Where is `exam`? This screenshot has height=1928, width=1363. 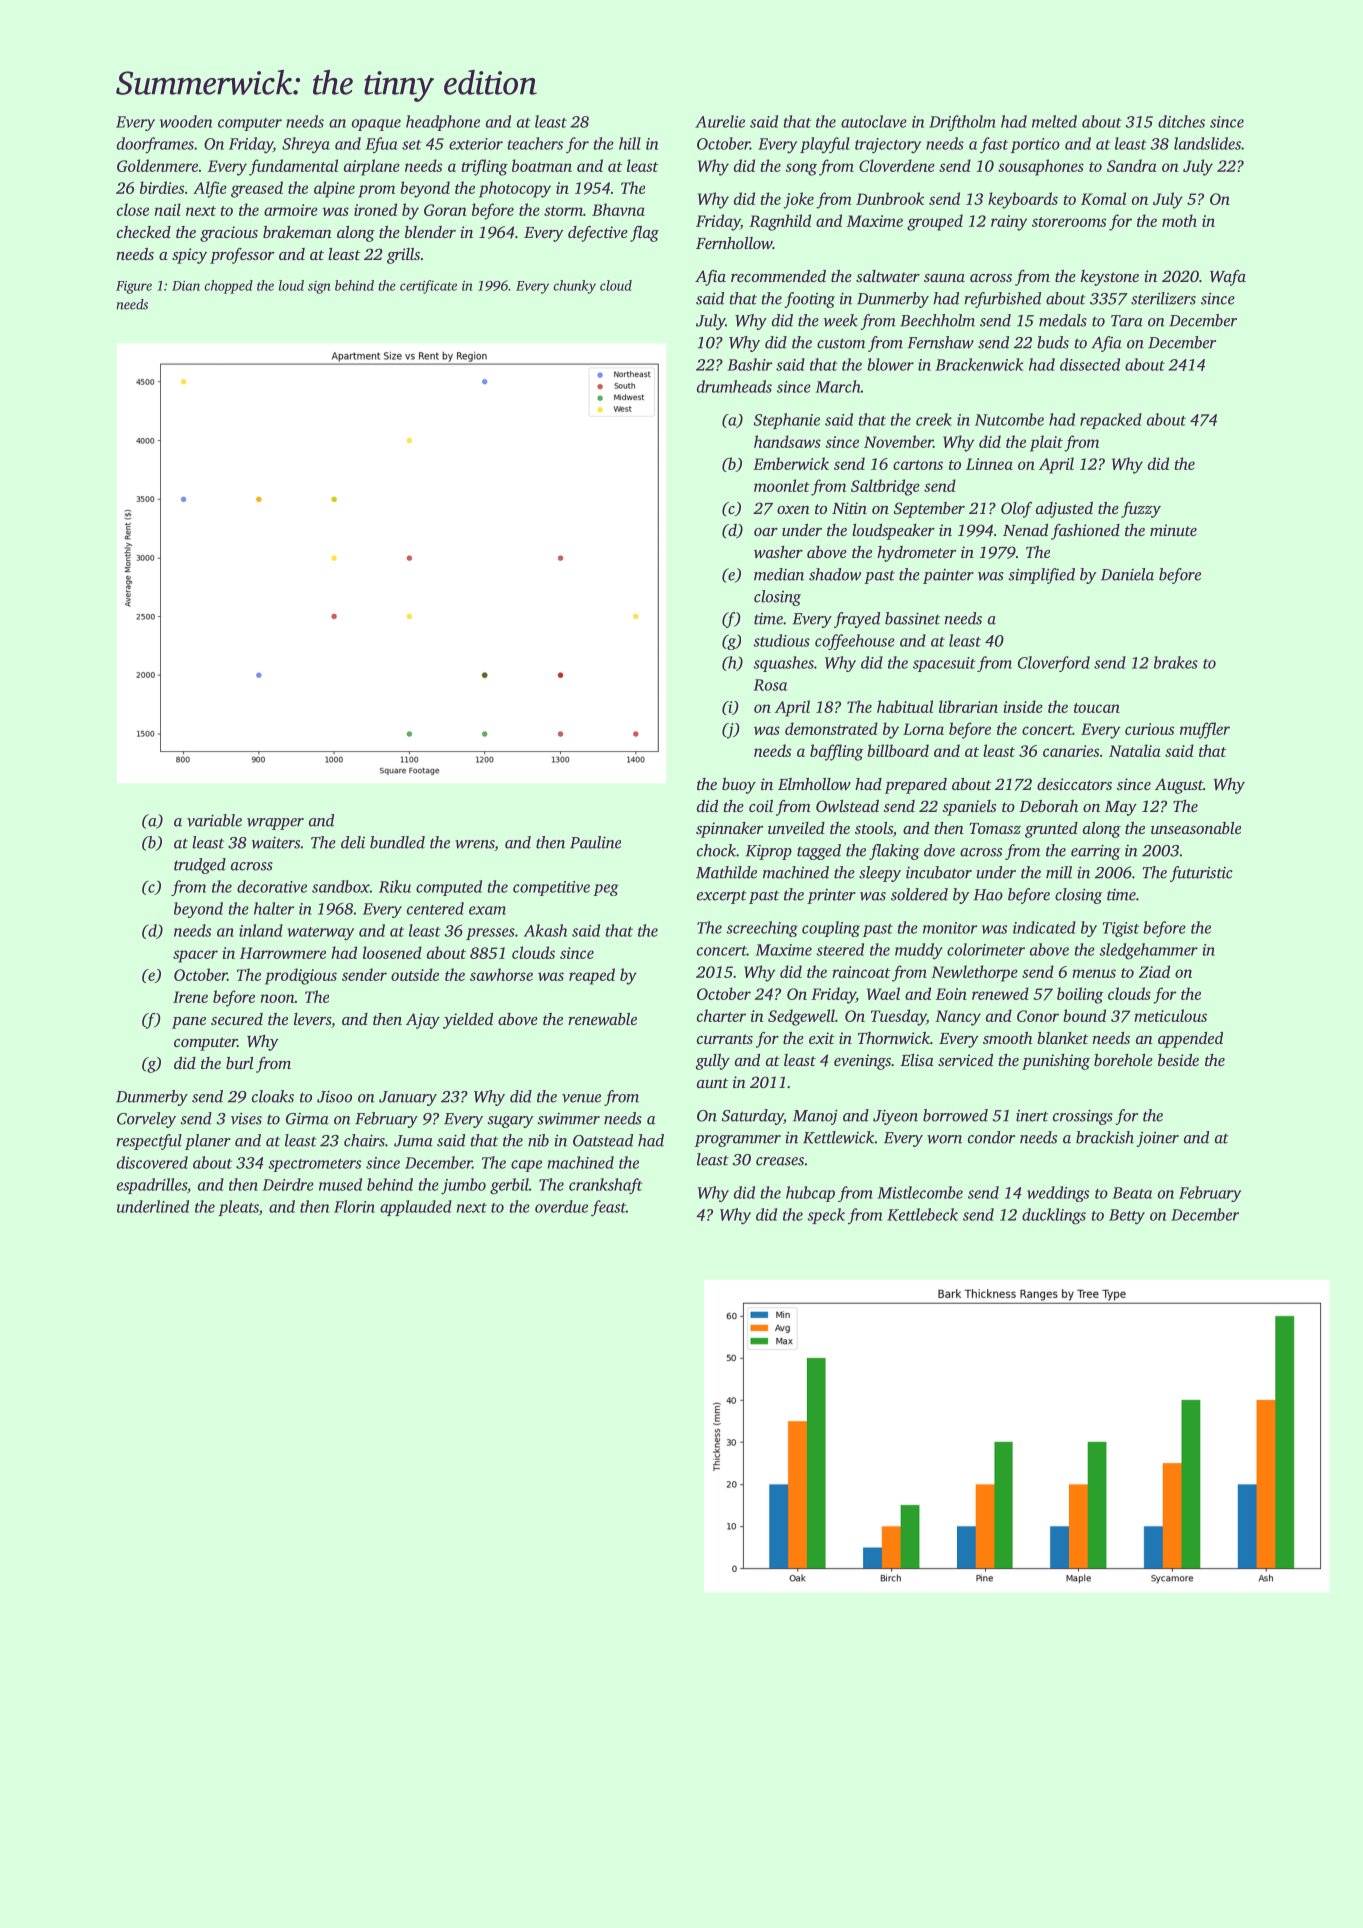
exam is located at coordinates (487, 910).
